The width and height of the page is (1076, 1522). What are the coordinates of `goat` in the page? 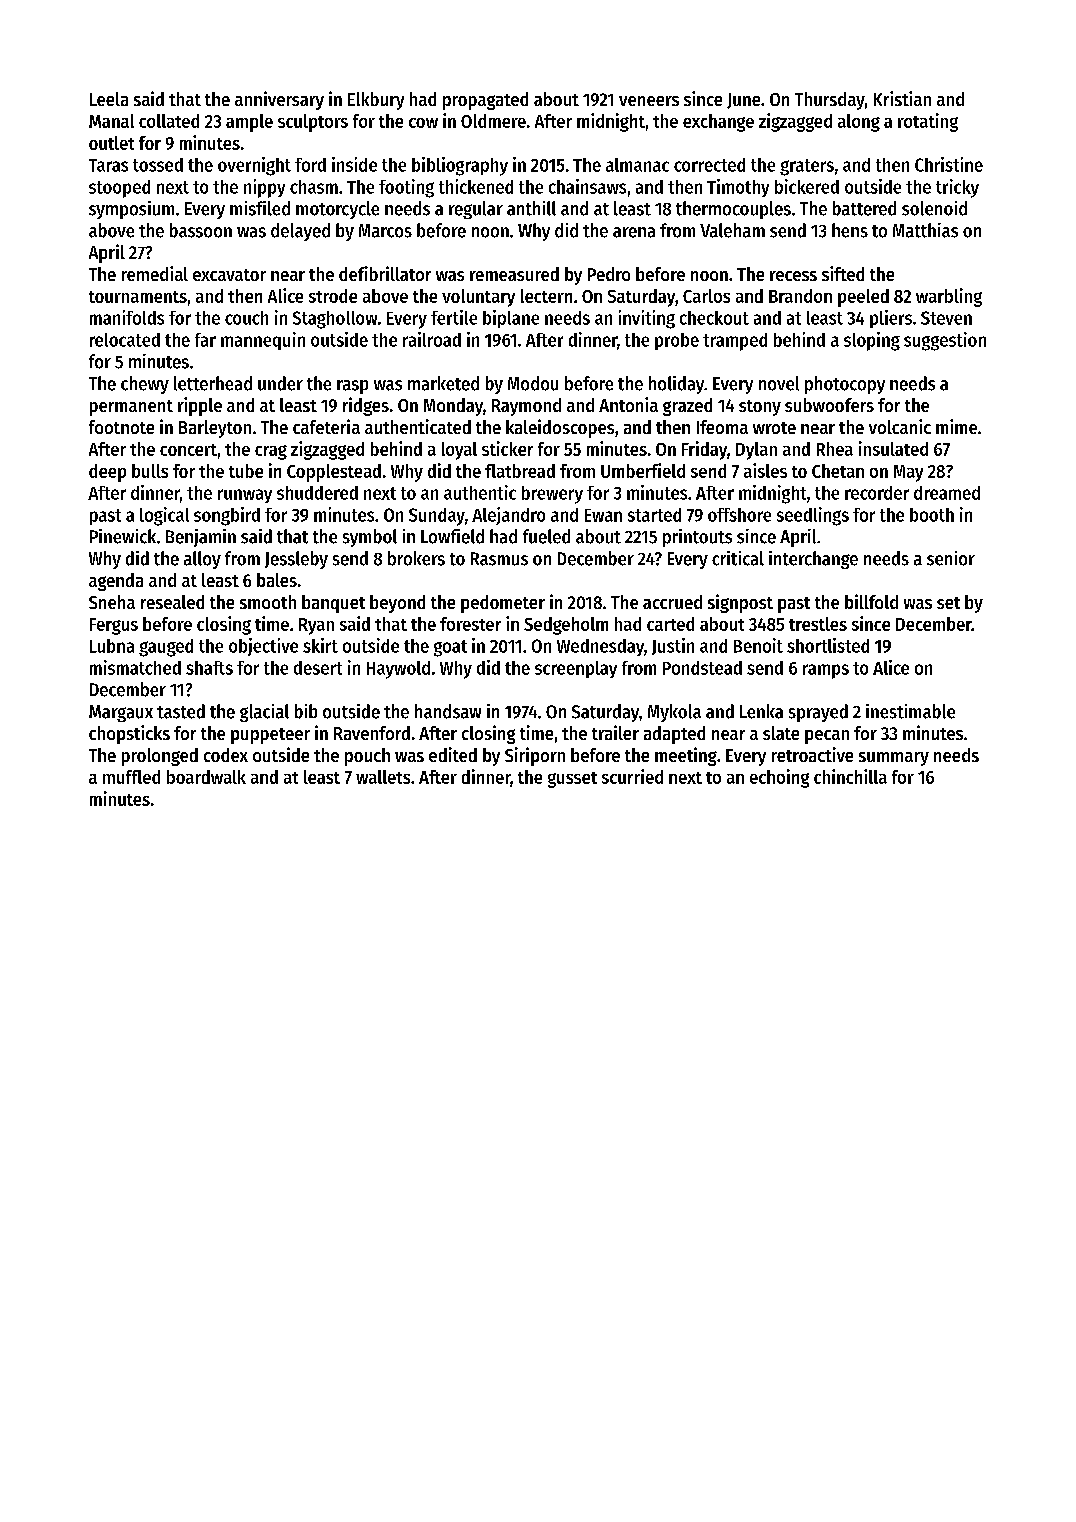 It's located at (450, 648).
